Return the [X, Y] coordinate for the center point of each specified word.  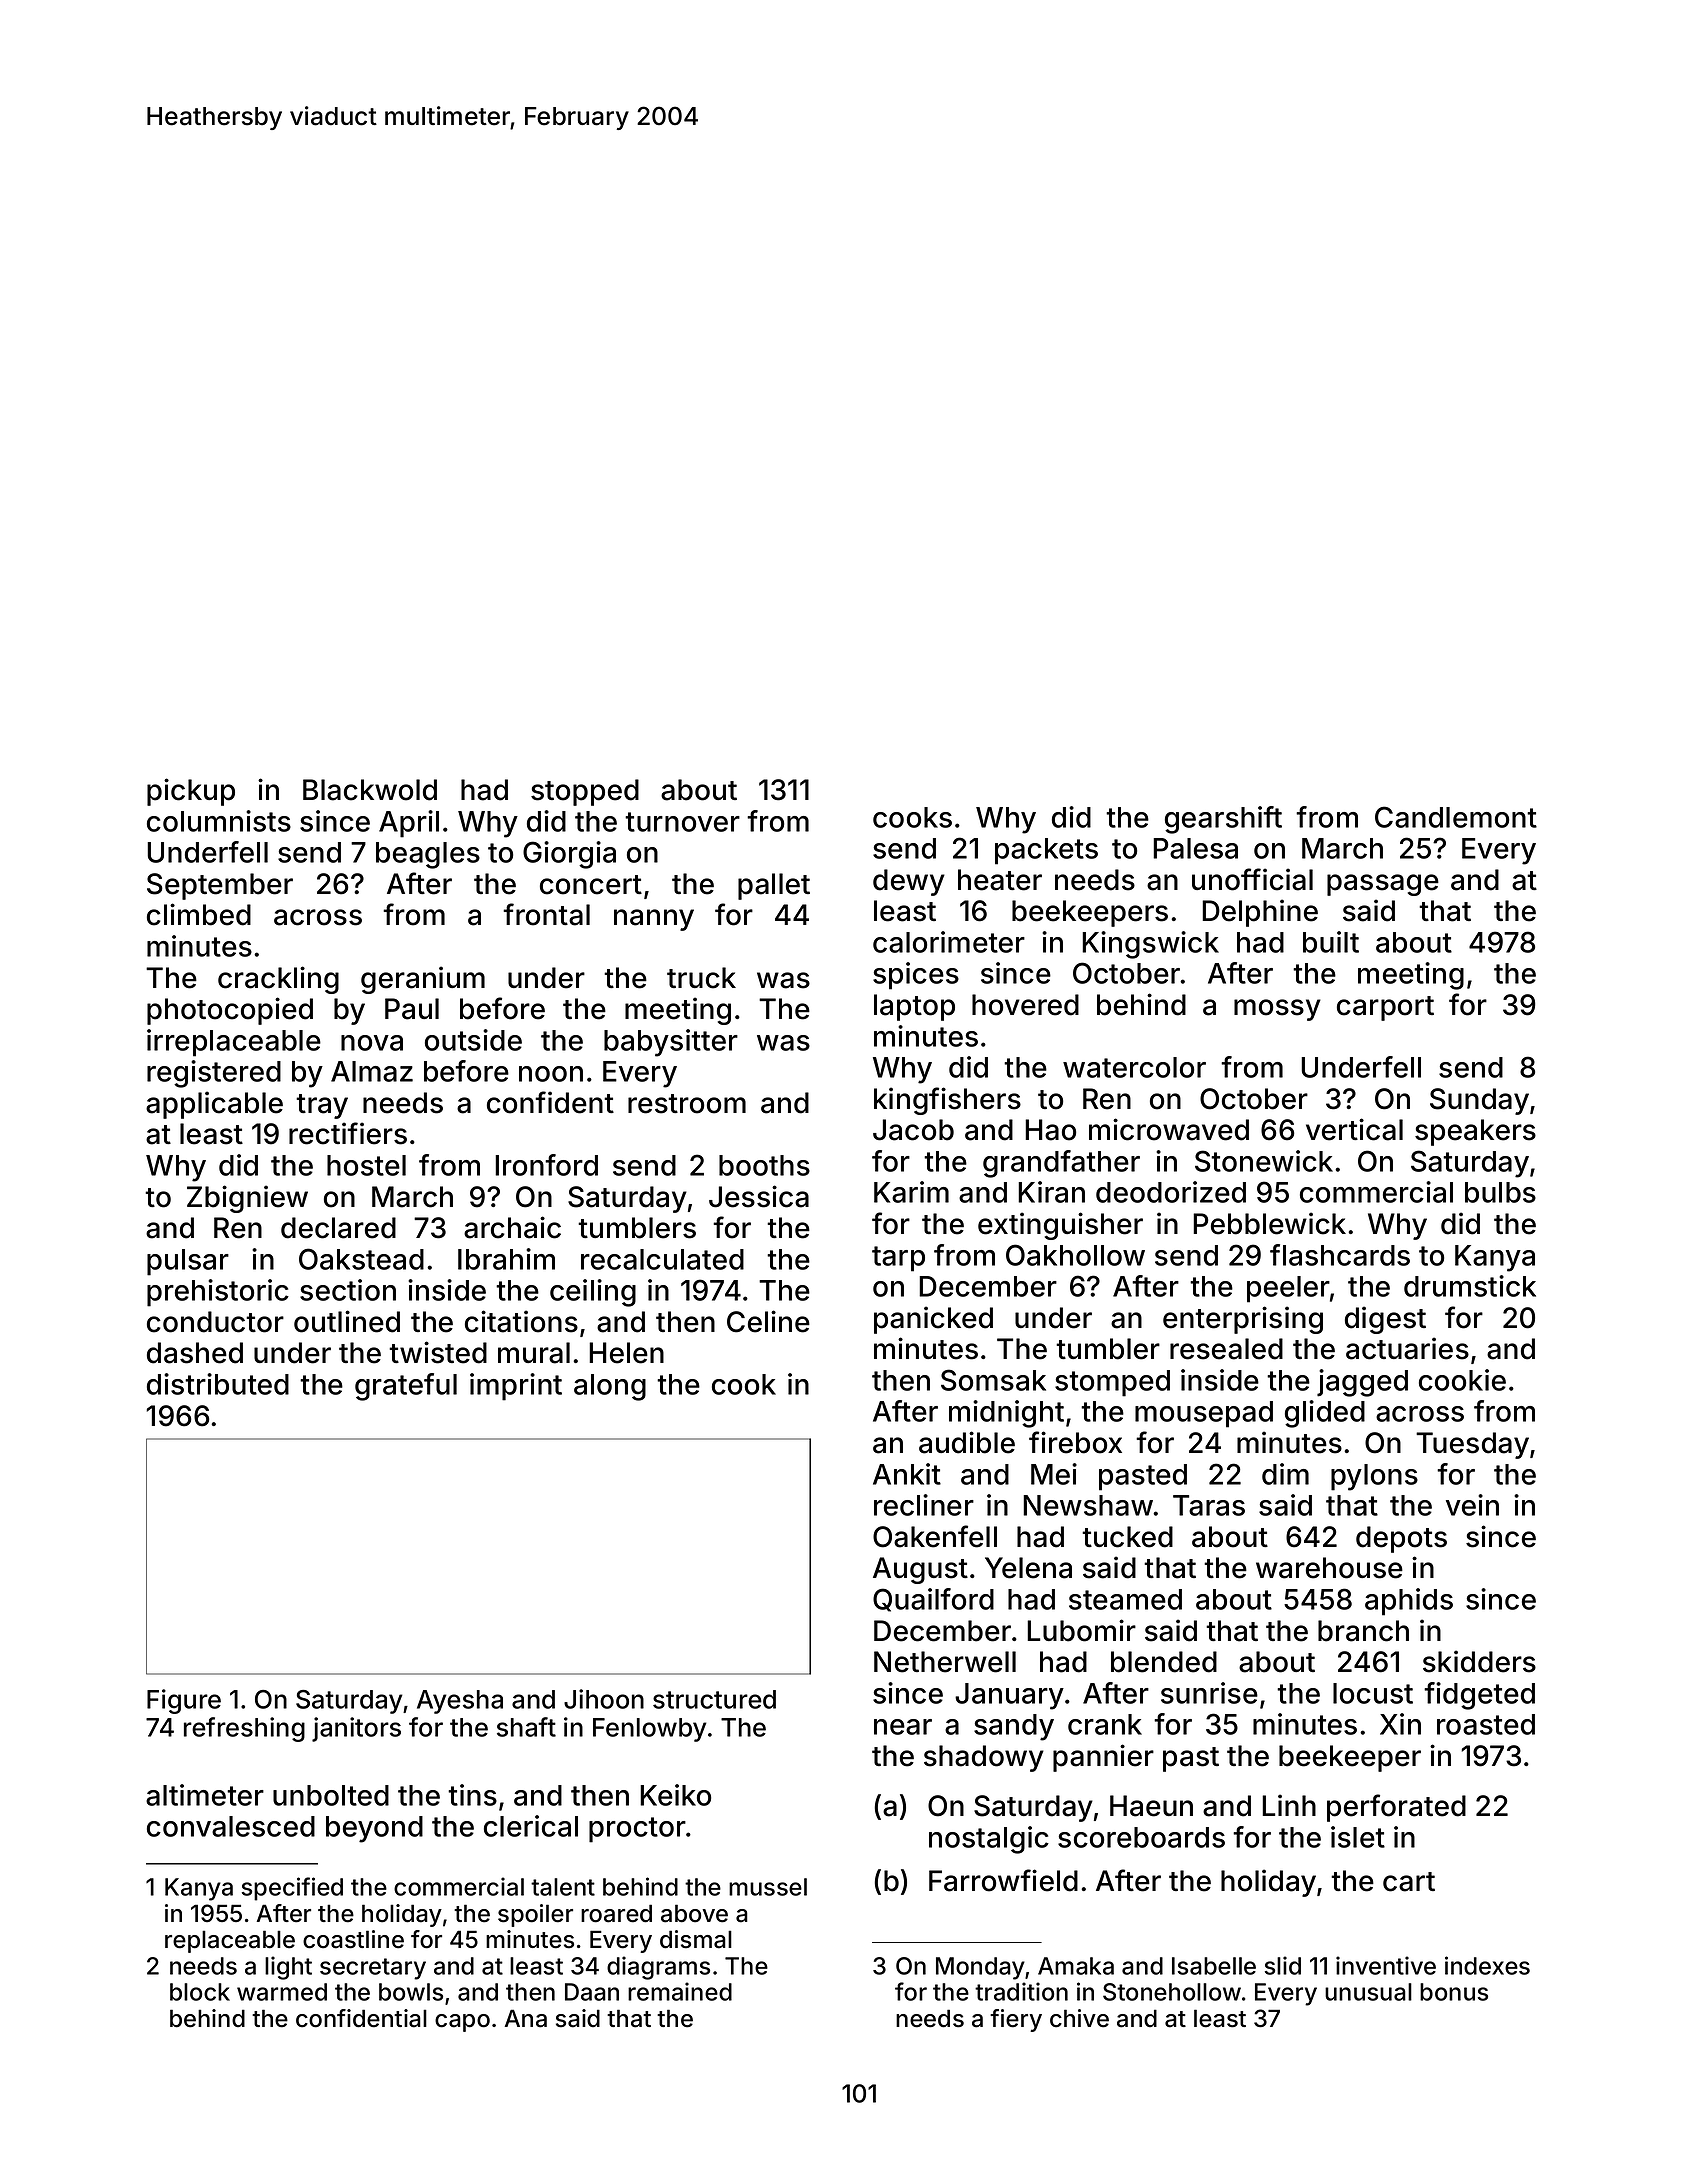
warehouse [1329, 1568]
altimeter [205, 1795]
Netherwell [945, 1662]
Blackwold [370, 790]
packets [1046, 851]
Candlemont [1456, 817]
